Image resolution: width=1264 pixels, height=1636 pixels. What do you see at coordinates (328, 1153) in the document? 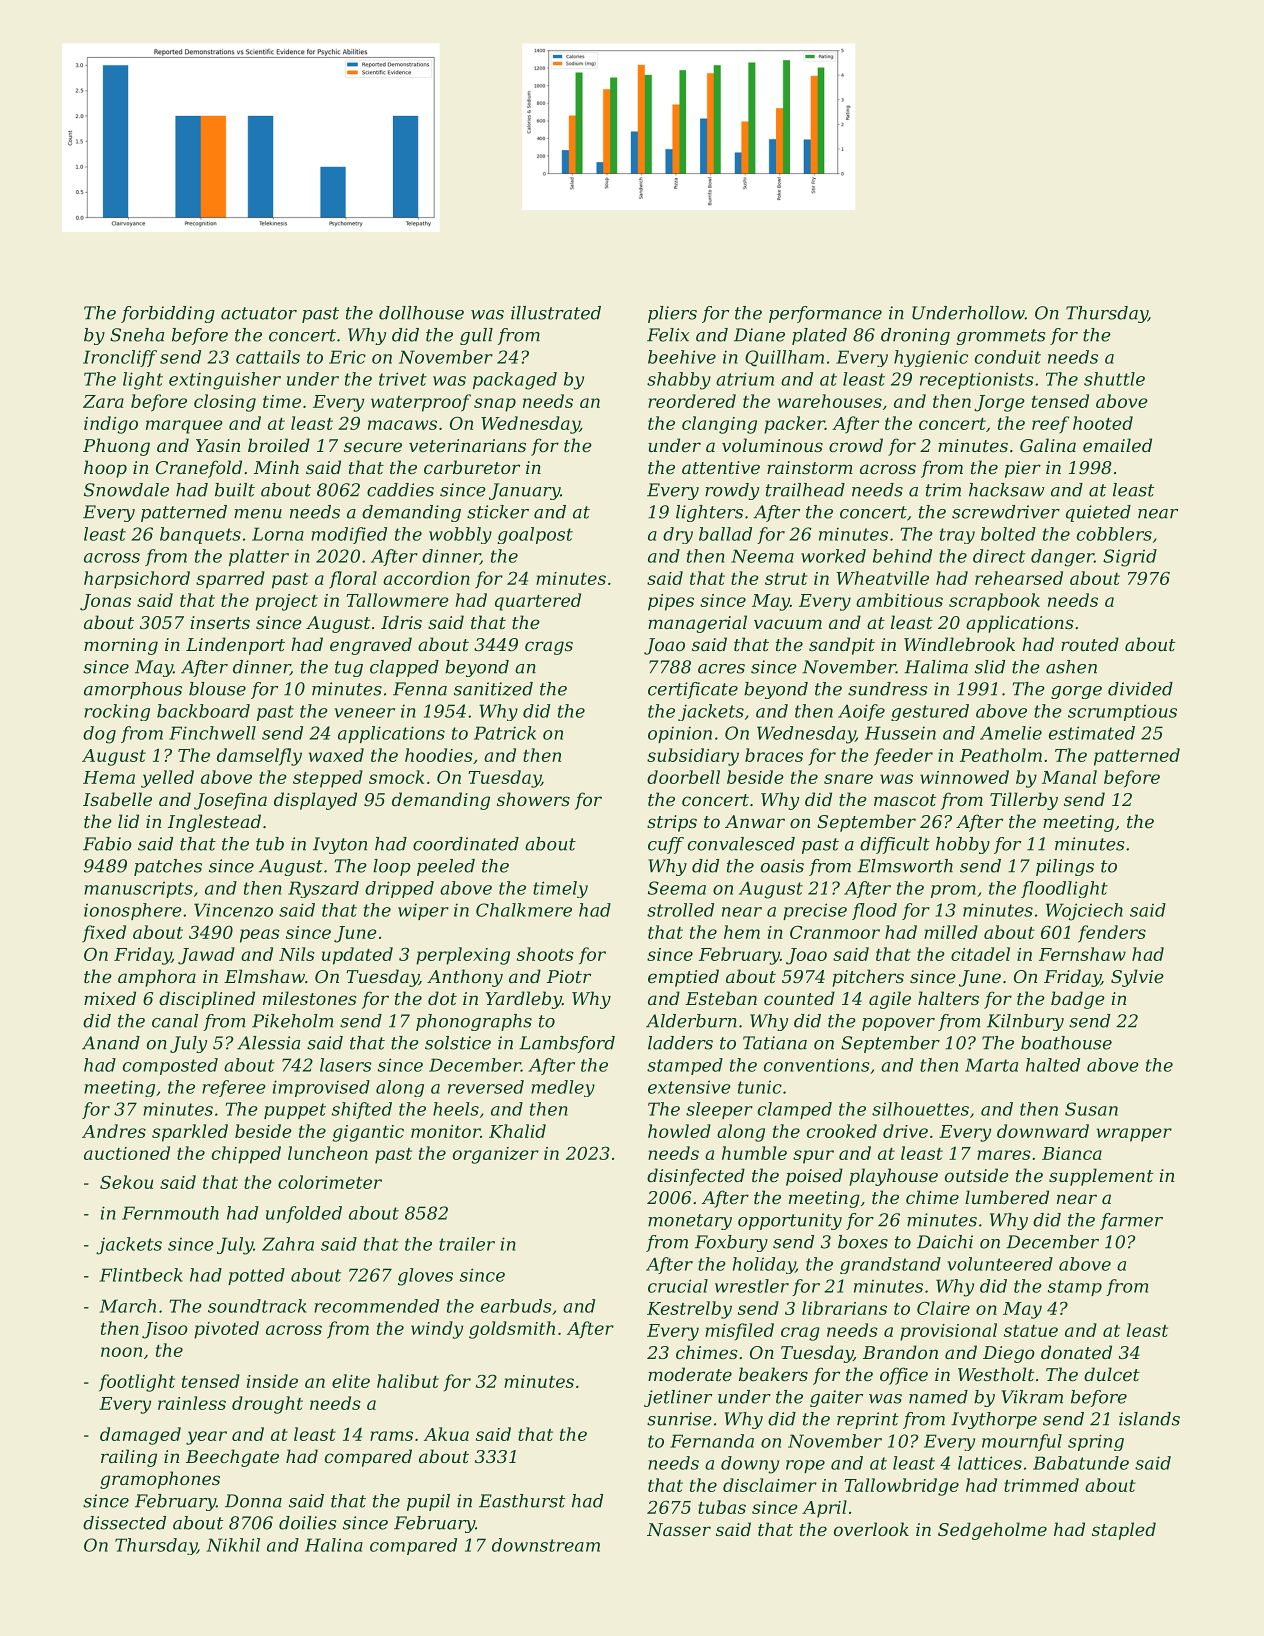
I see `luncheon` at bounding box center [328, 1153].
